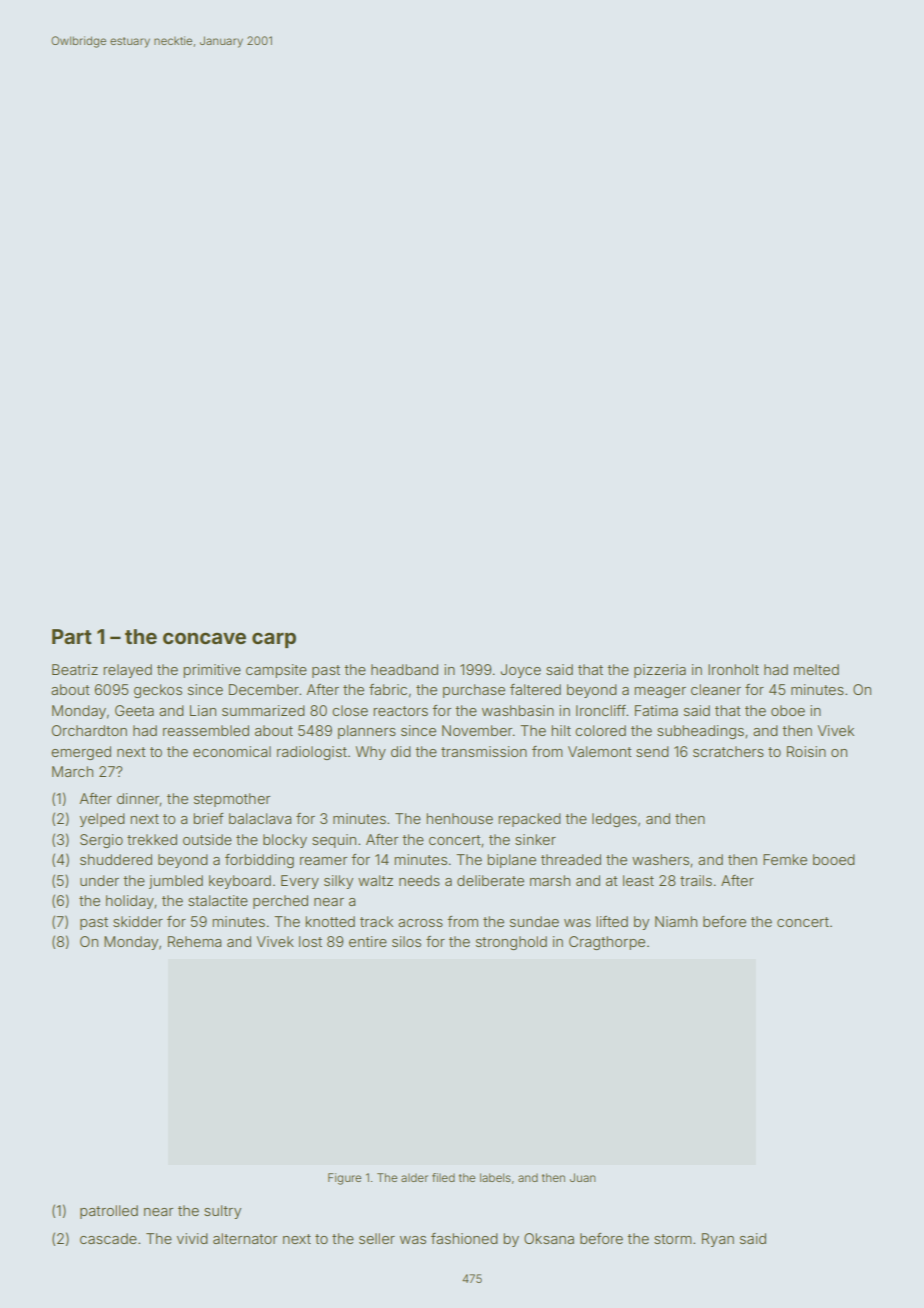  I want to click on fabric, so click(388, 689).
